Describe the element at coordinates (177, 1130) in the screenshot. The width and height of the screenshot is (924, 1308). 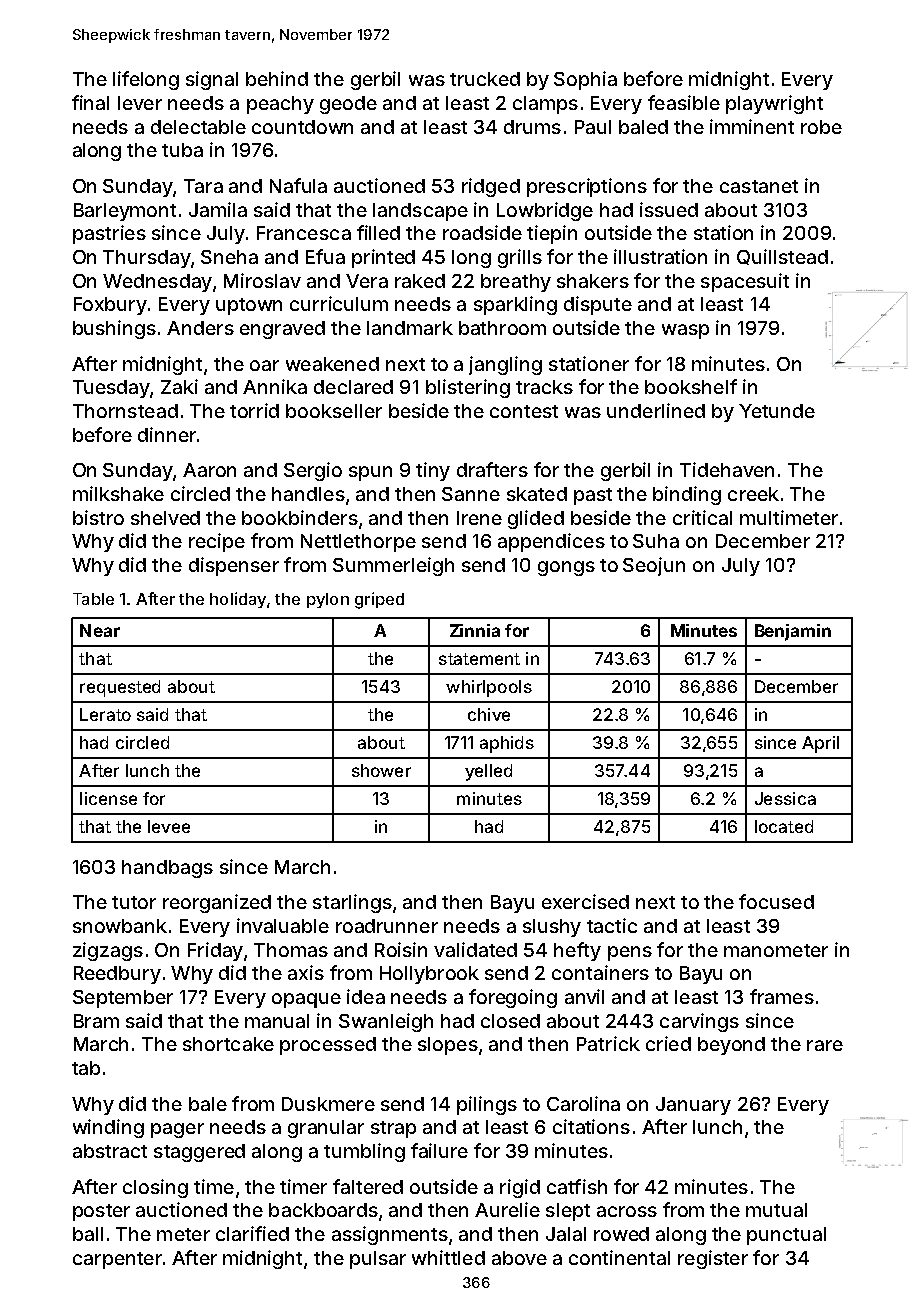
I see `pager` at that location.
